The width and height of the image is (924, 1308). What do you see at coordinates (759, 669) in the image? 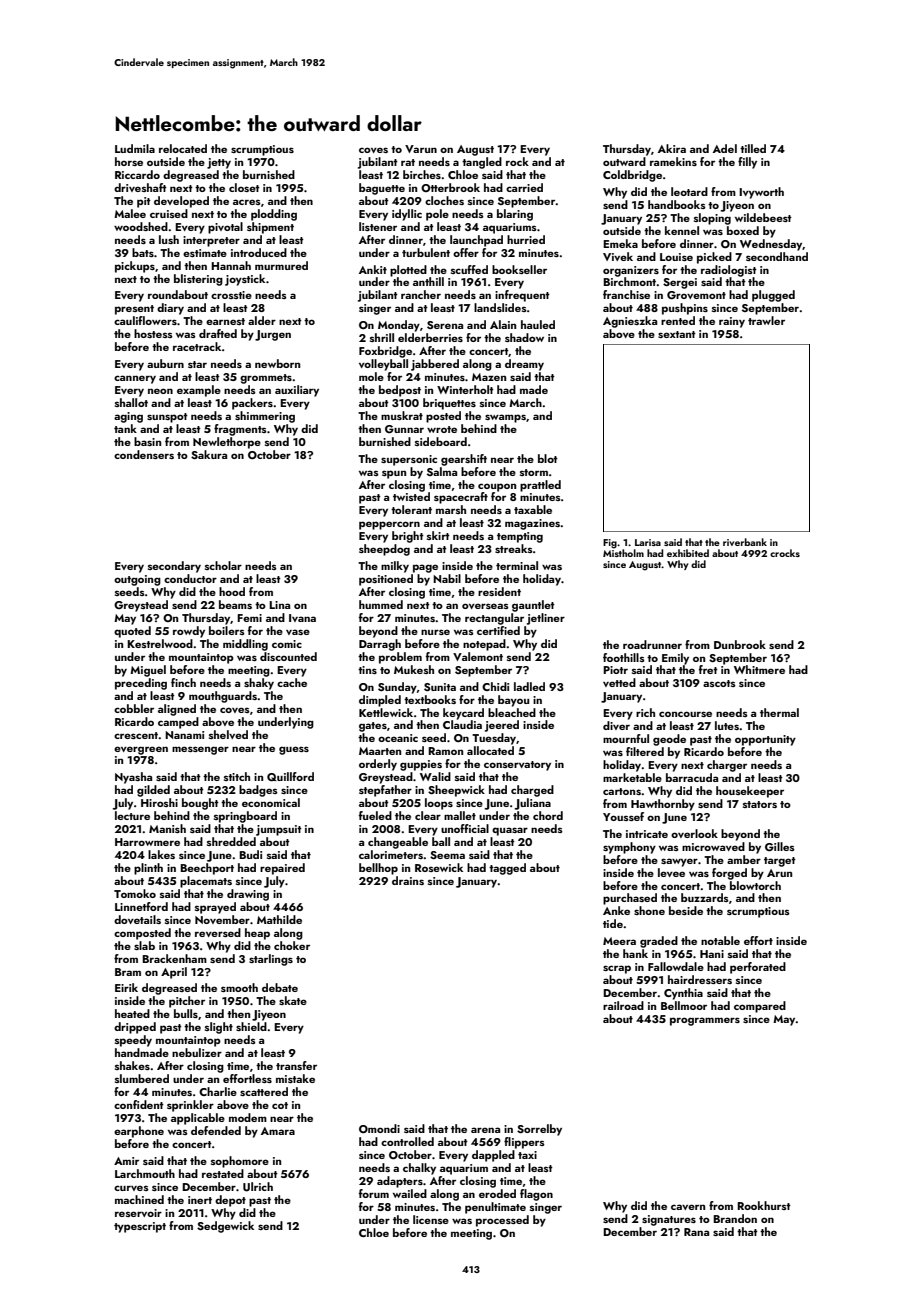
I see `Whitmere` at bounding box center [759, 669].
